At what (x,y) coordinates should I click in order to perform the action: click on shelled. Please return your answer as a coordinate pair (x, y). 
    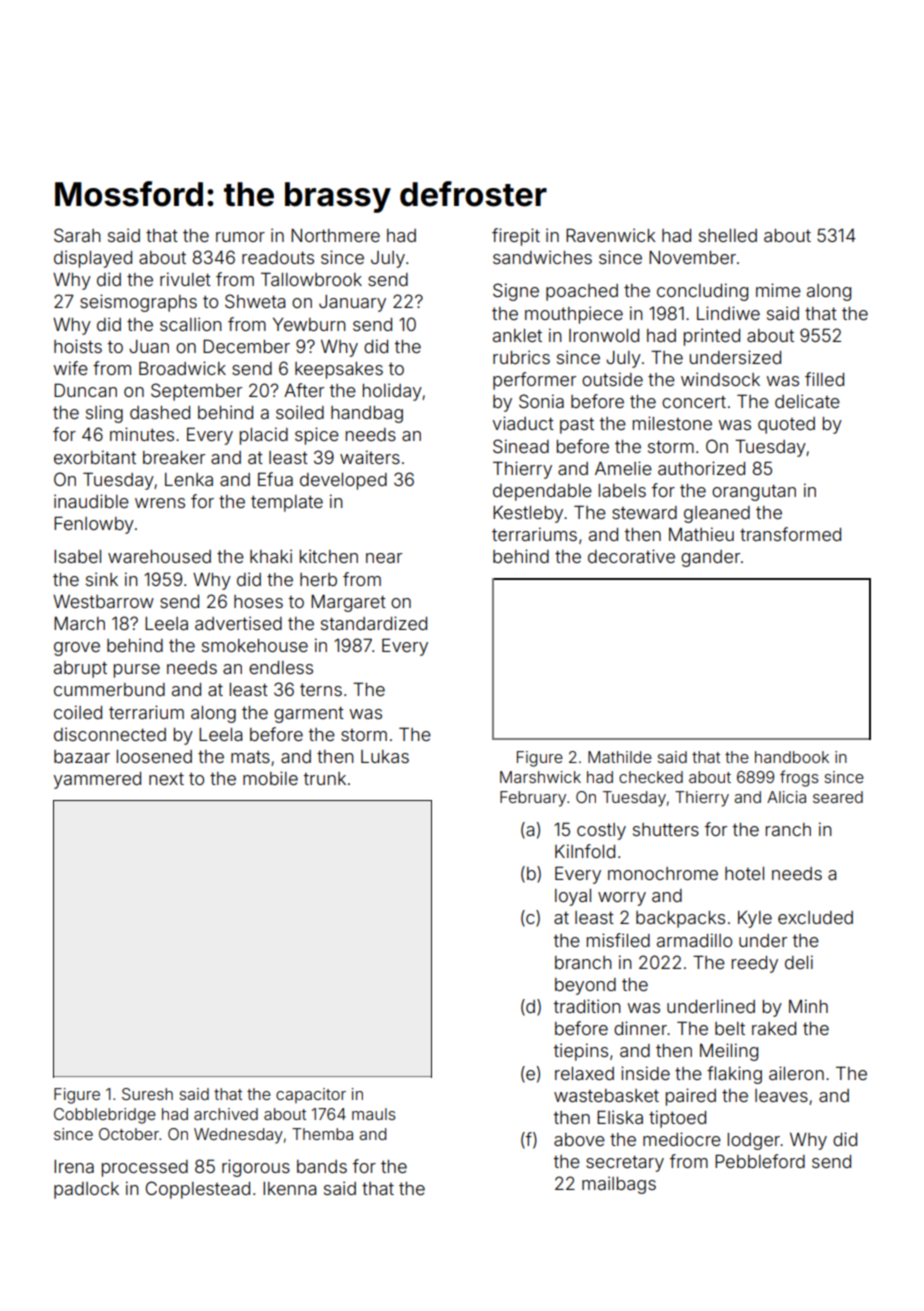
    Looking at the image, I should click on (728, 235).
